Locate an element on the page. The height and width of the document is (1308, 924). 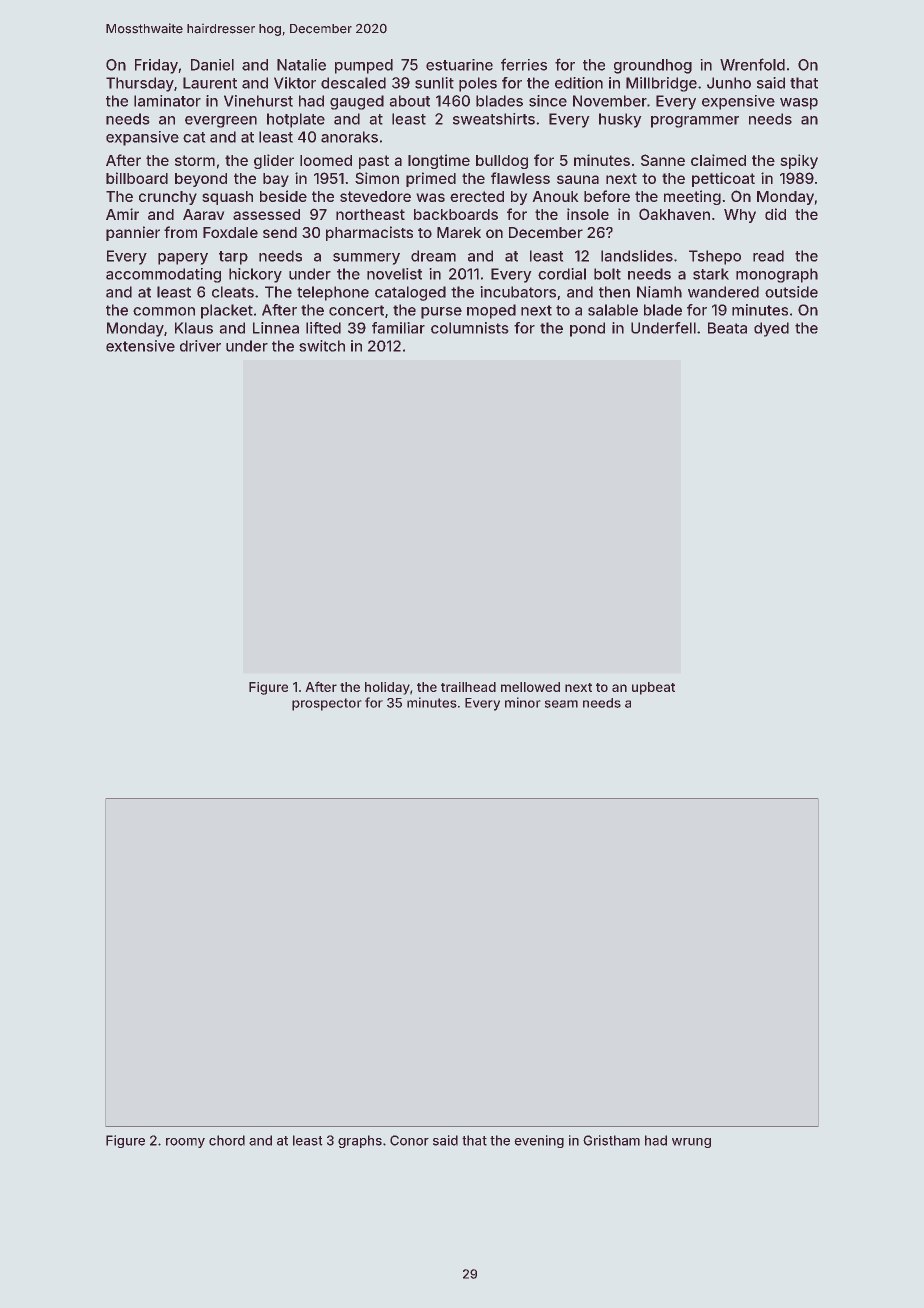
switch is located at coordinates (322, 346).
